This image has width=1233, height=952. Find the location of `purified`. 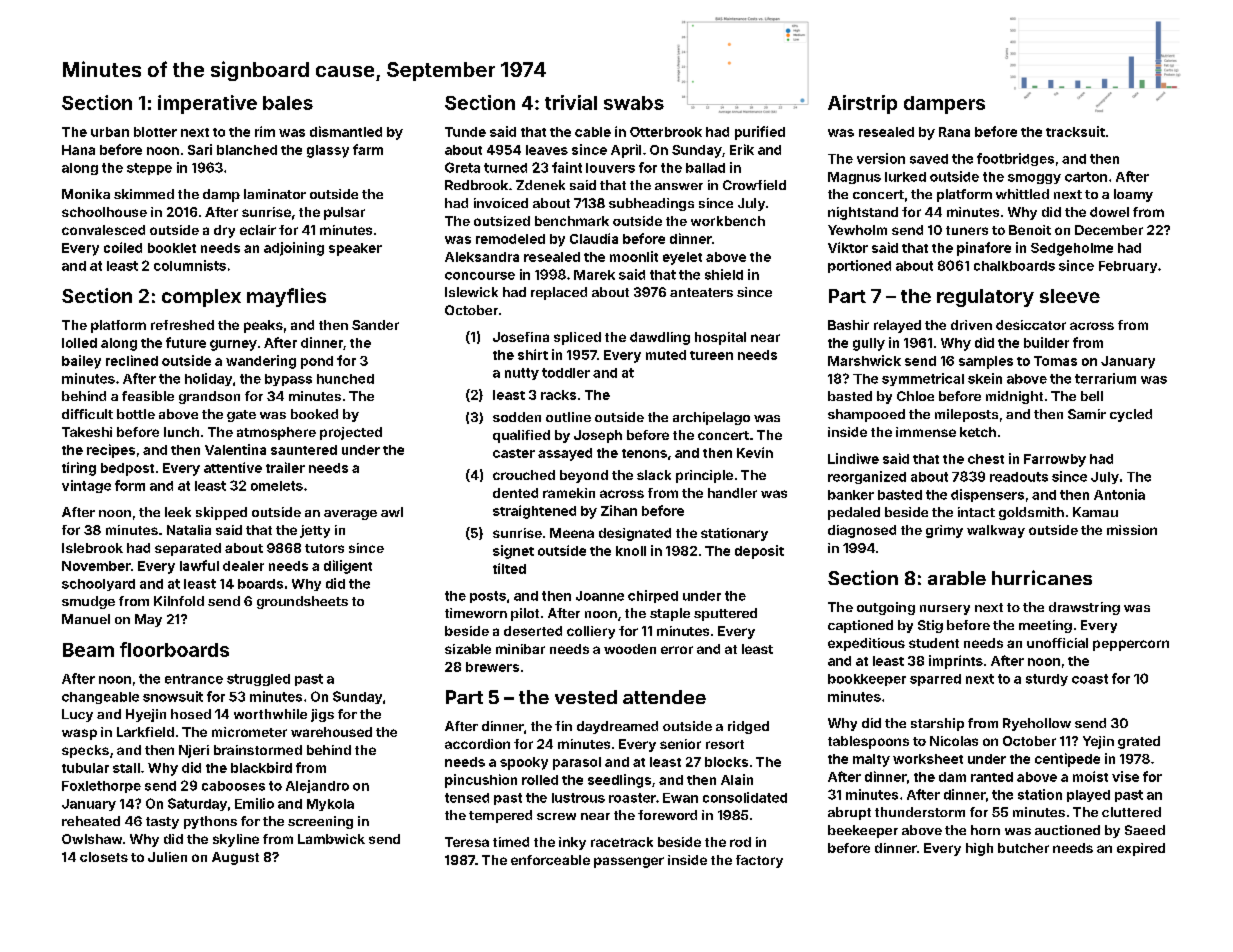

purified is located at coordinates (760, 133).
